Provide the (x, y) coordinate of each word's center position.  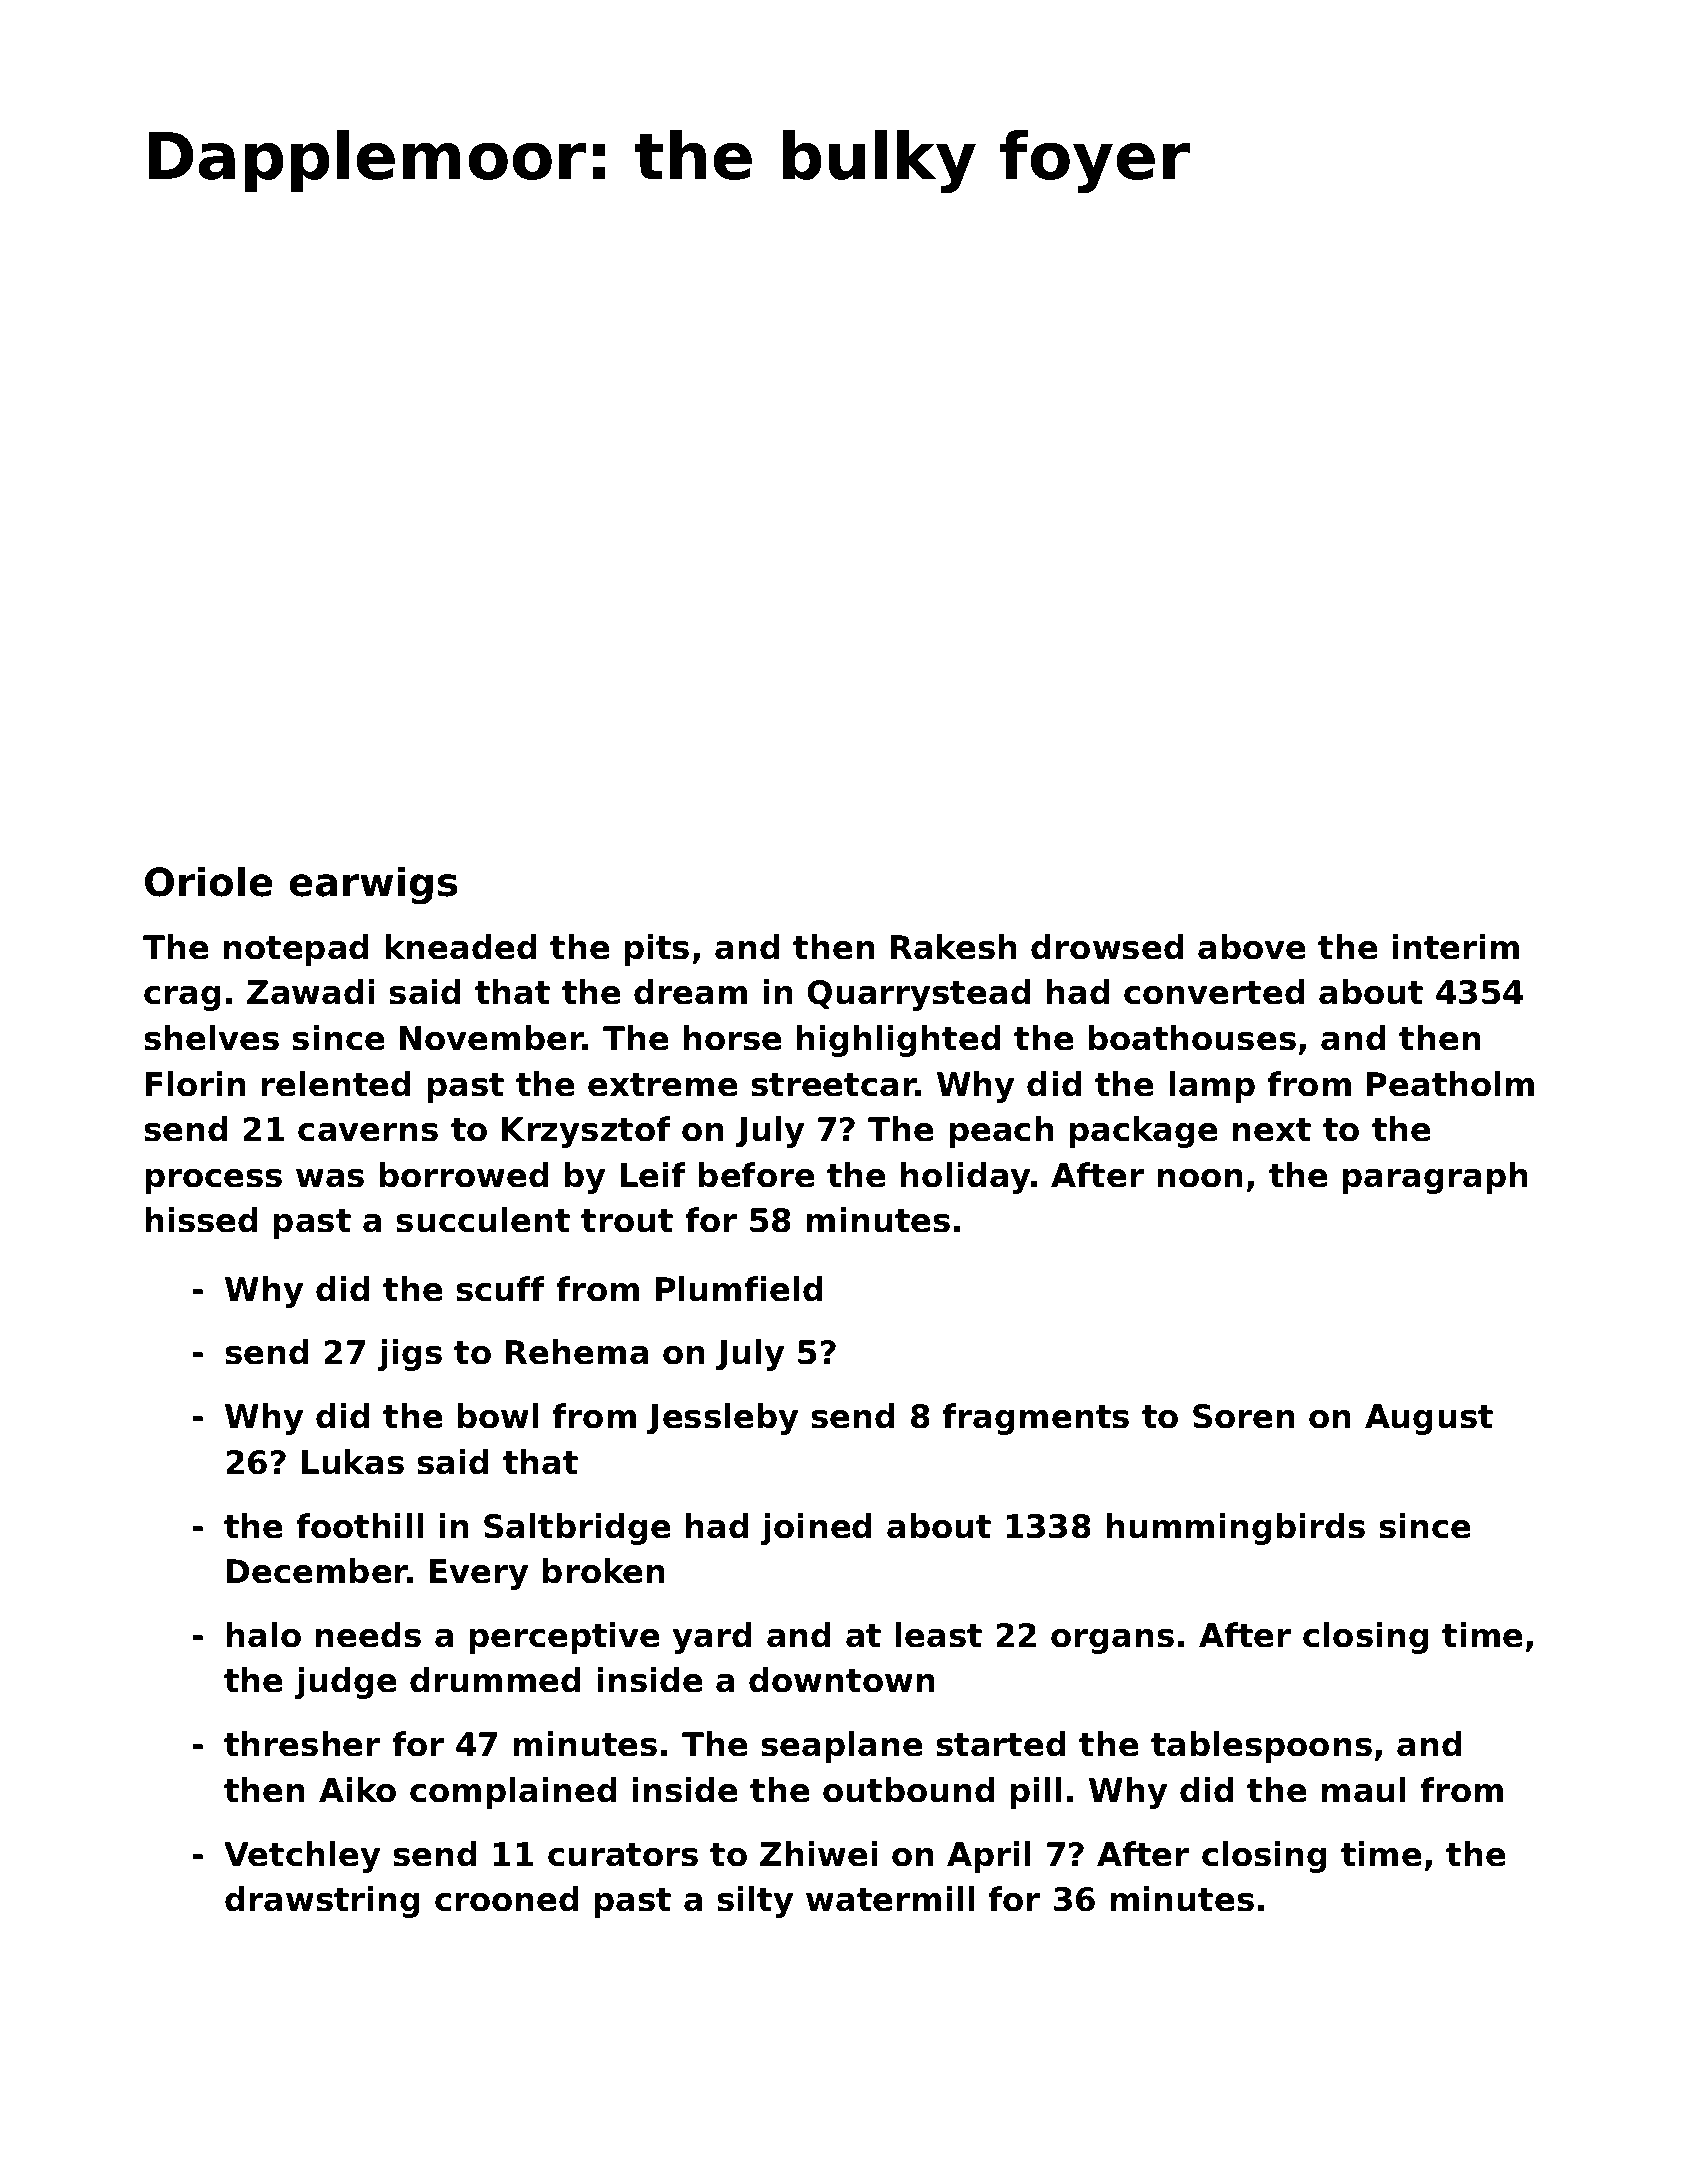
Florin (196, 1084)
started (1001, 1744)
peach (1001, 1132)
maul (1363, 1790)
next (1271, 1130)
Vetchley (302, 1857)
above (1252, 947)
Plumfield (739, 1289)
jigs (410, 1355)
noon (1200, 1178)
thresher (302, 1744)
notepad (296, 950)
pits (656, 950)
